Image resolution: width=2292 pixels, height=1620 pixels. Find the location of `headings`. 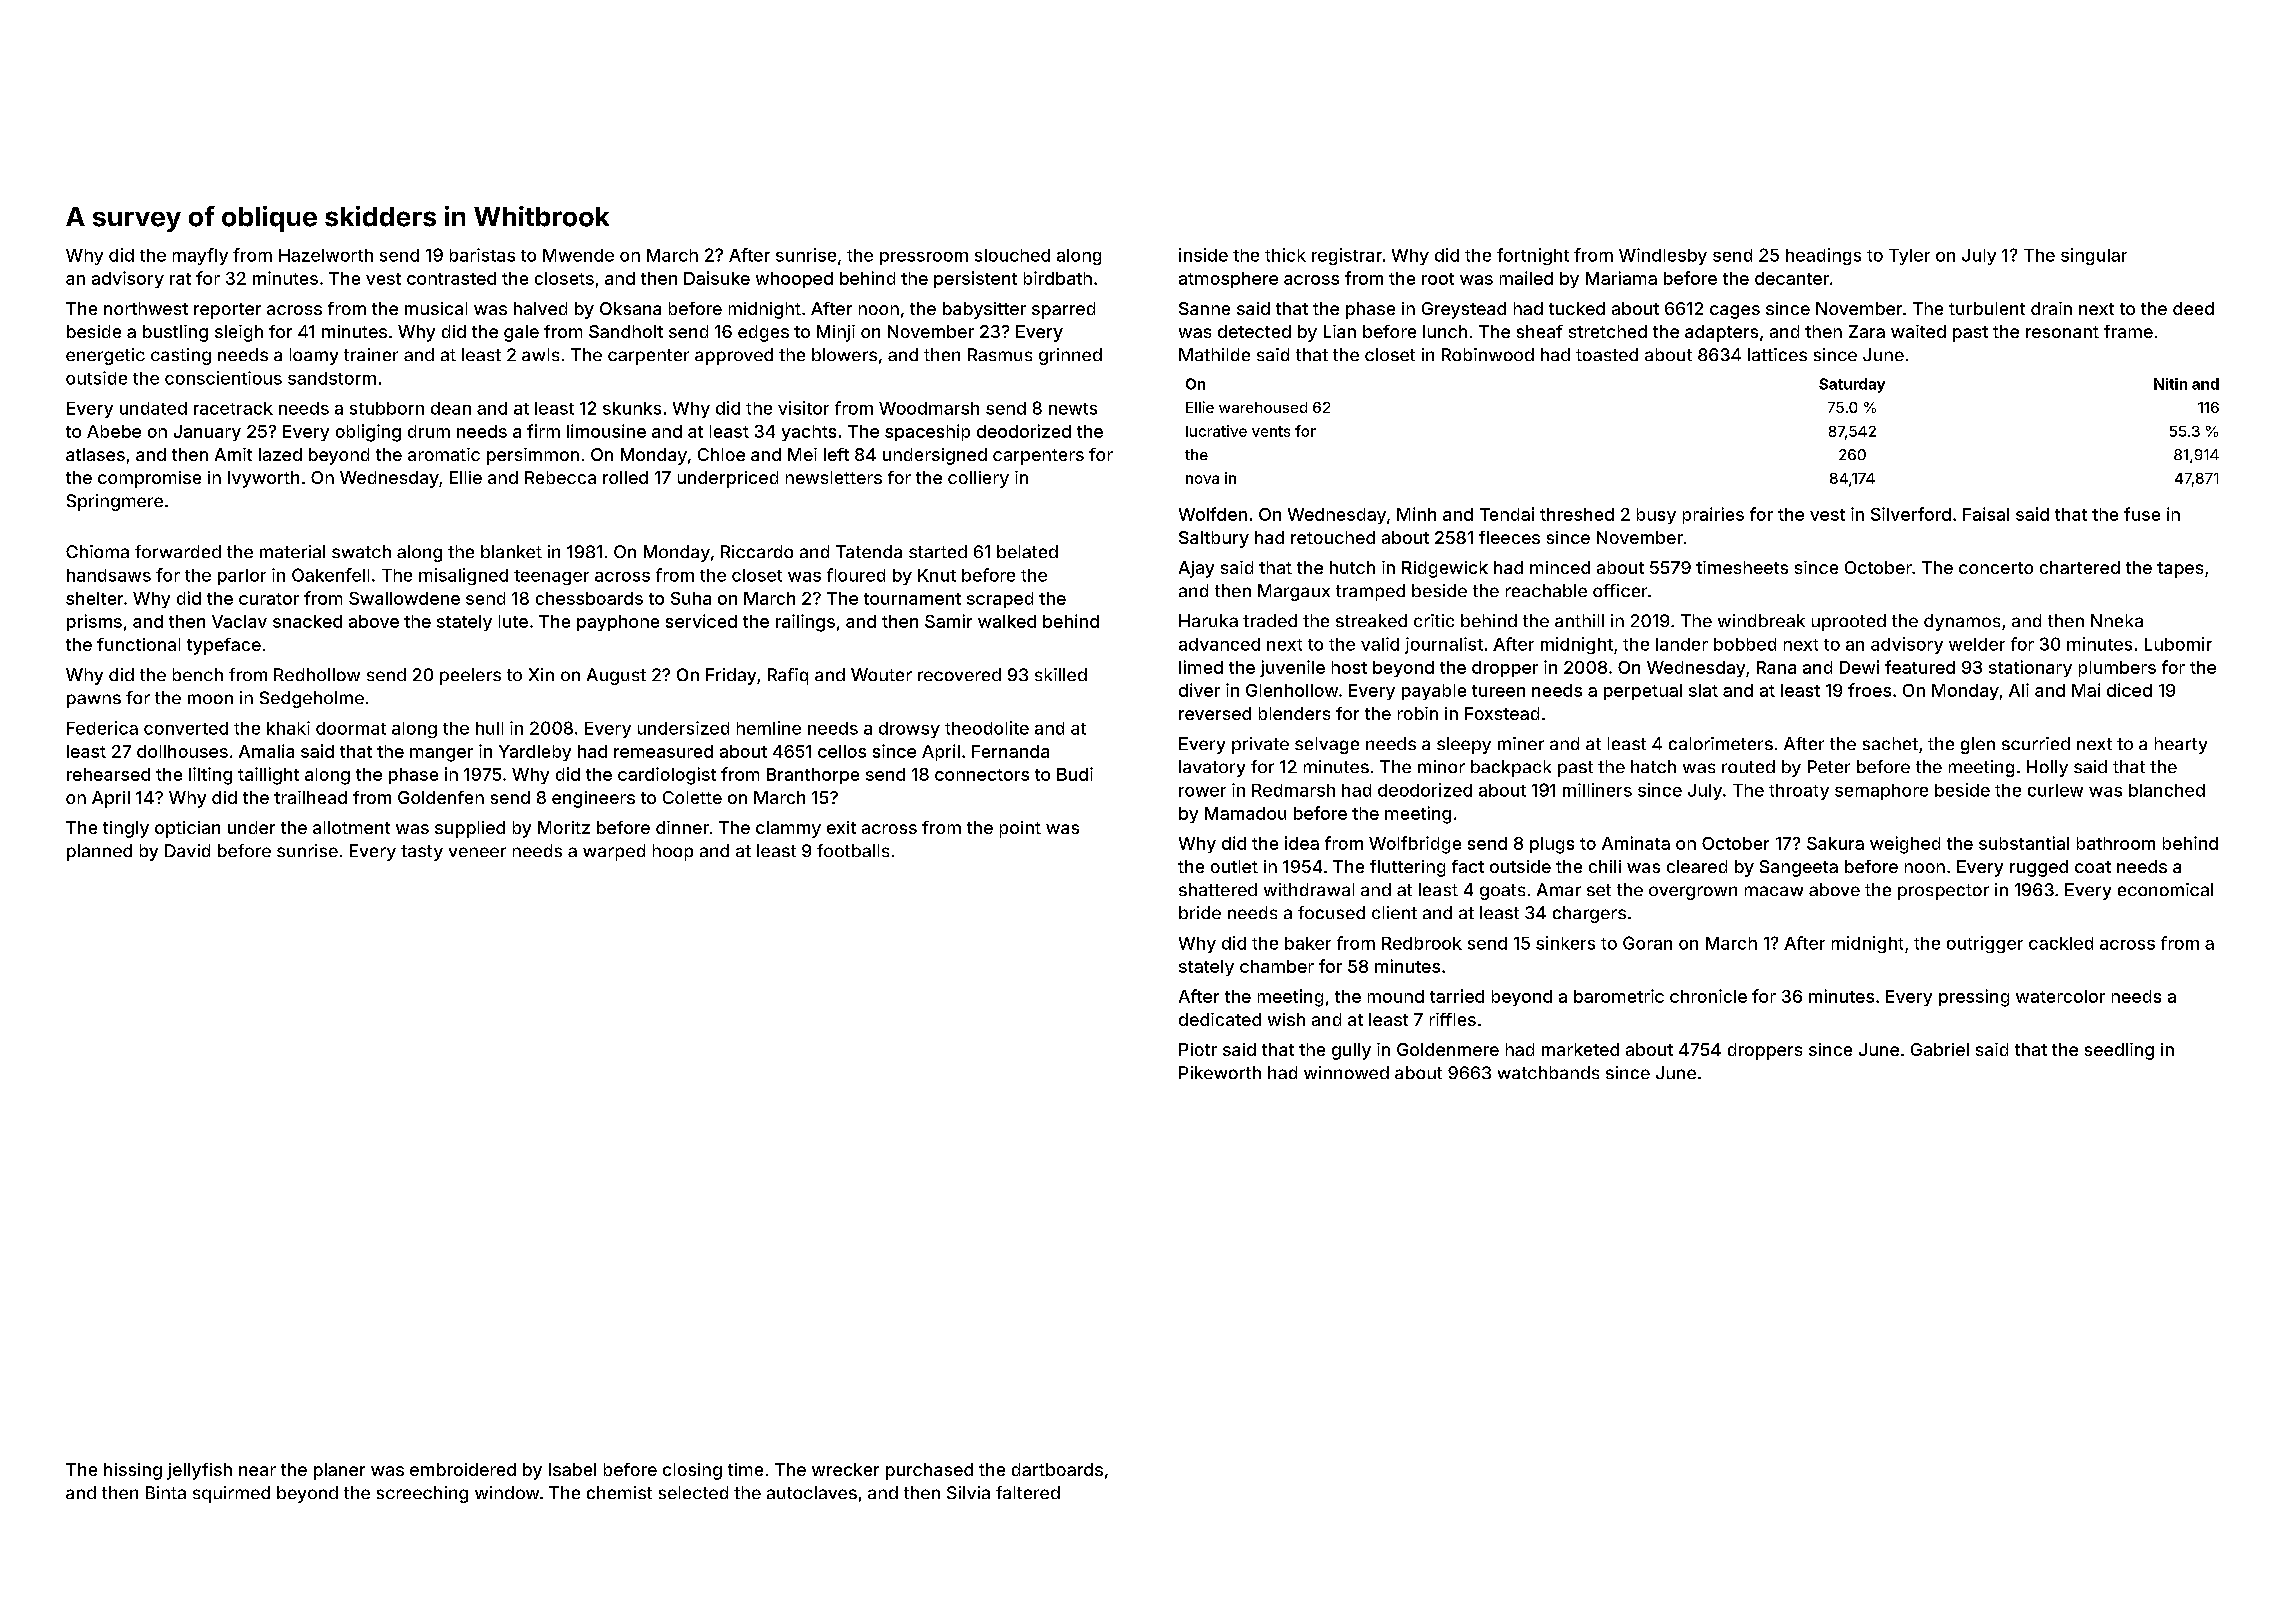

headings is located at coordinates (1823, 256).
